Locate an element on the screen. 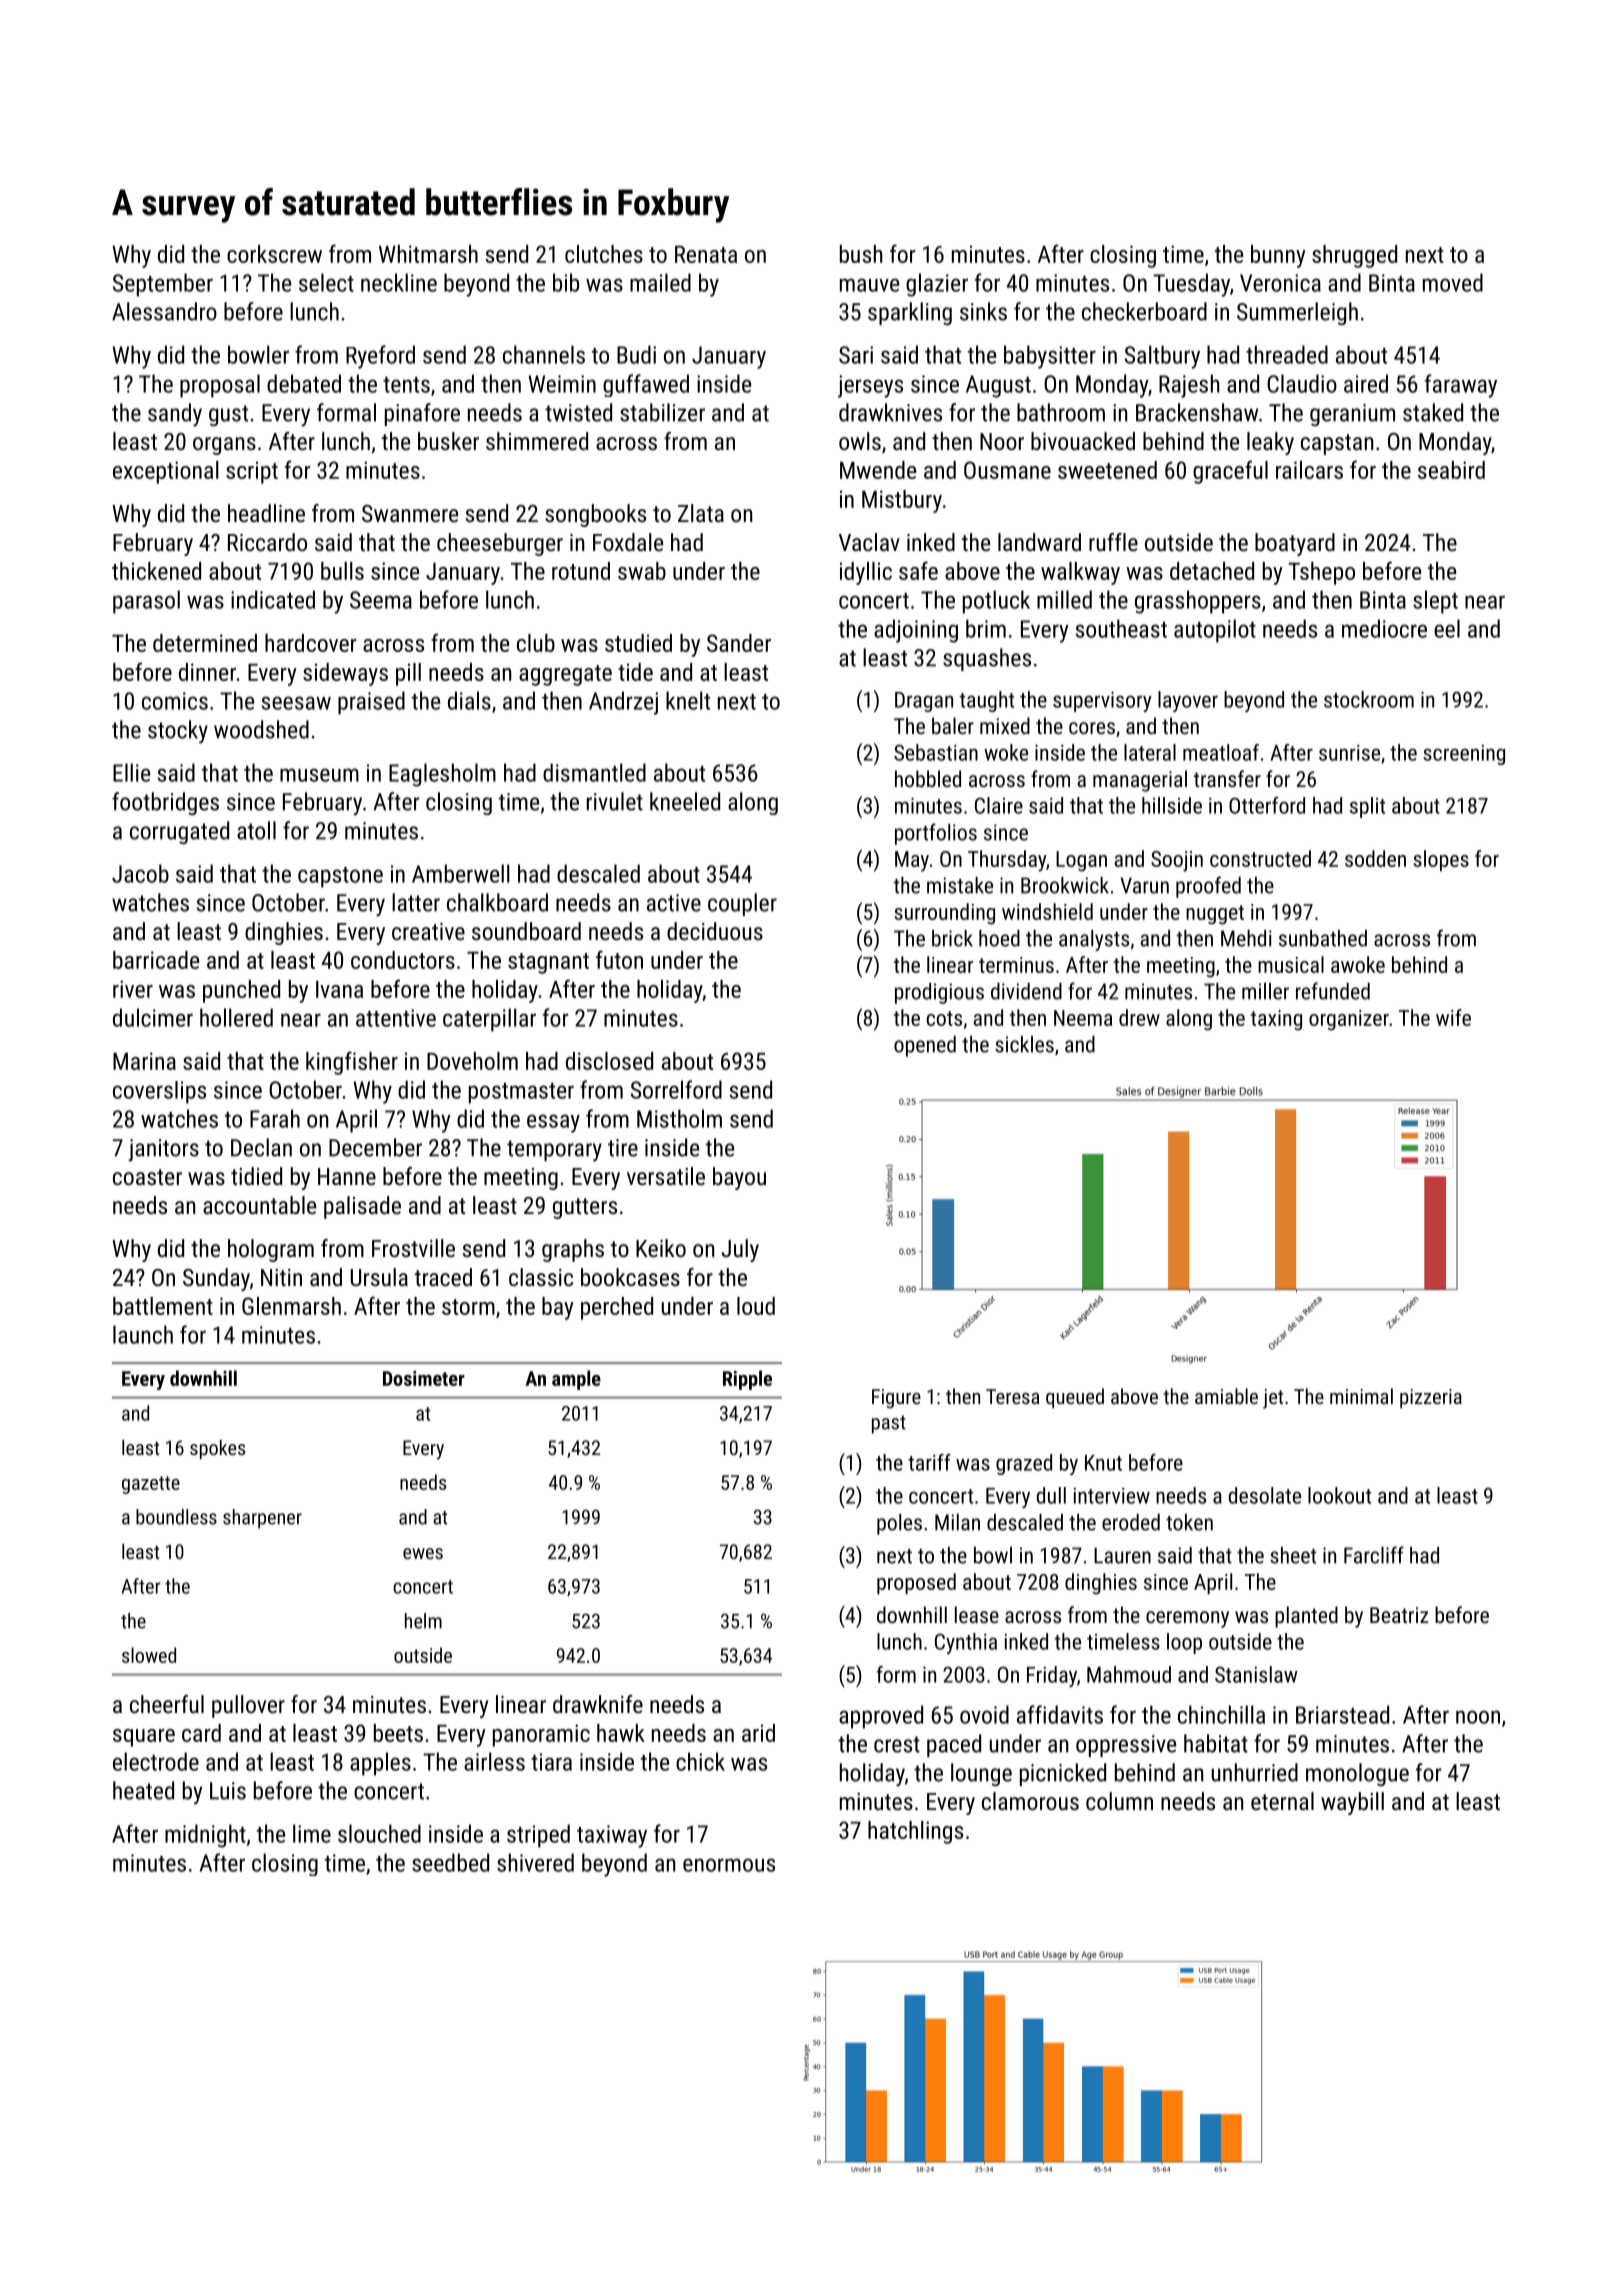 Image resolution: width=1620 pixels, height=2292 pixels. stockroom is located at coordinates (1369, 699).
